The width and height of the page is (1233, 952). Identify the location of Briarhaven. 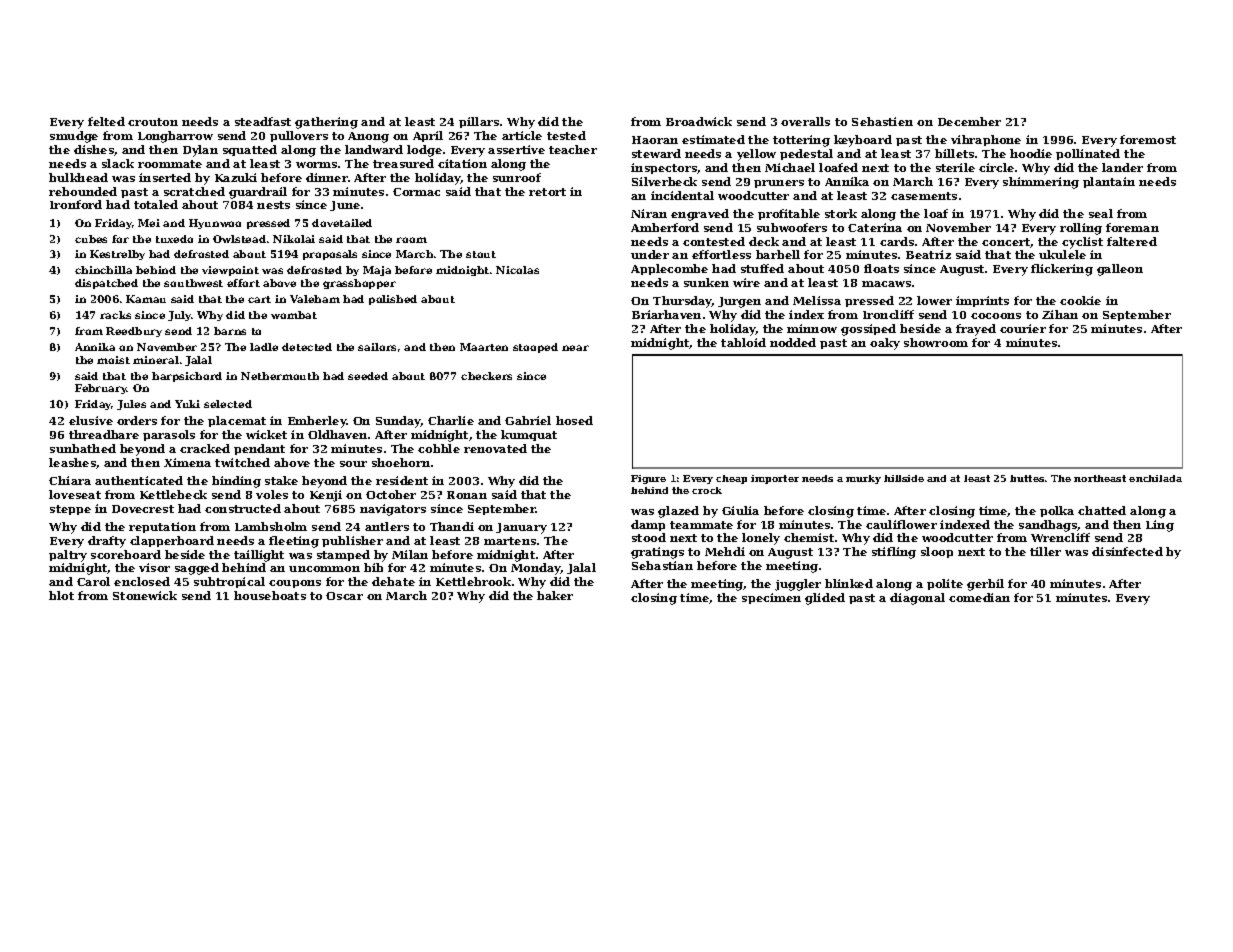
(666, 314).
